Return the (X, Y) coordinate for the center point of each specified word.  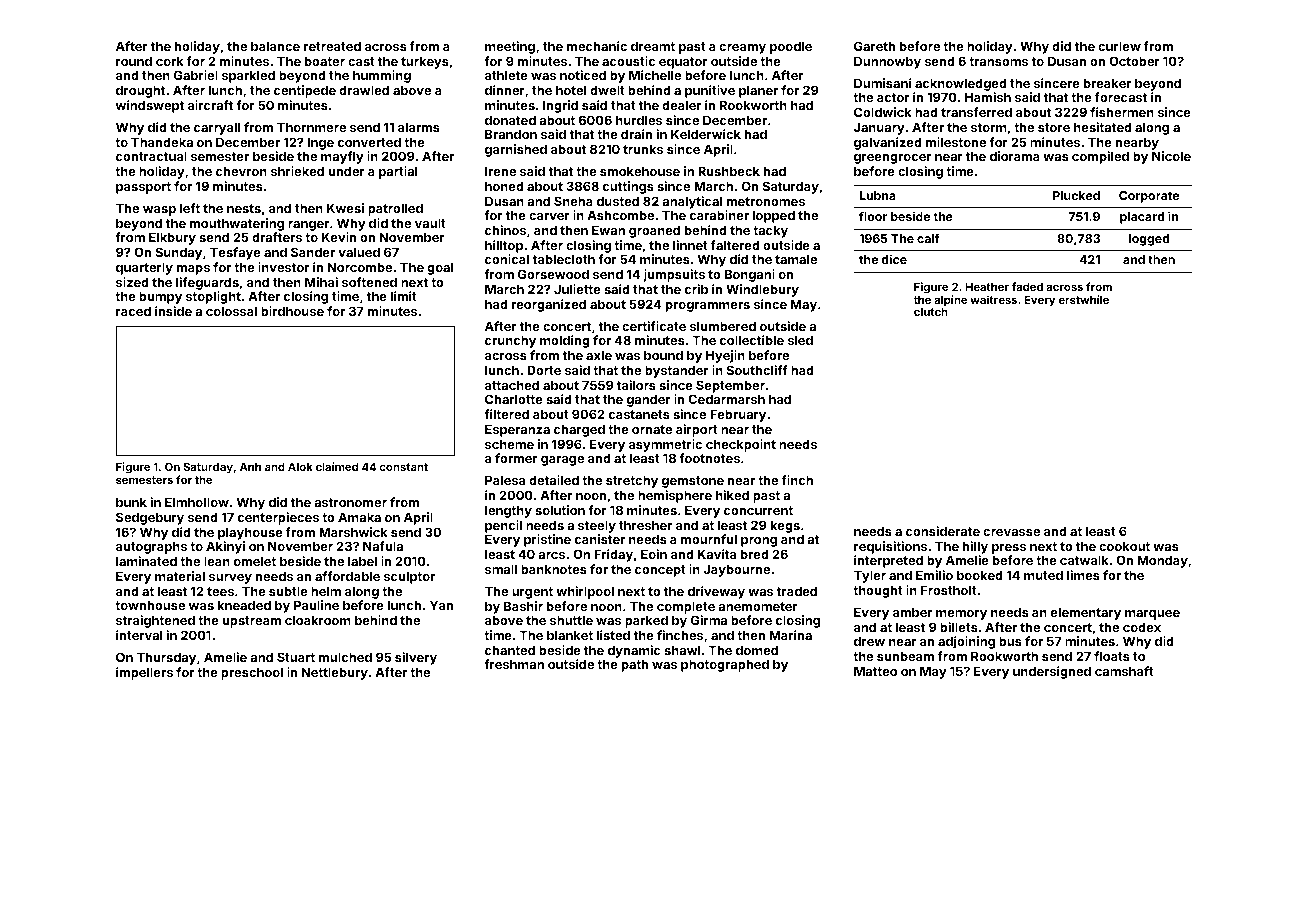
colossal (231, 311)
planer (758, 91)
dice (894, 259)
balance (275, 46)
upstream (252, 622)
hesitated (1103, 127)
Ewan (608, 230)
